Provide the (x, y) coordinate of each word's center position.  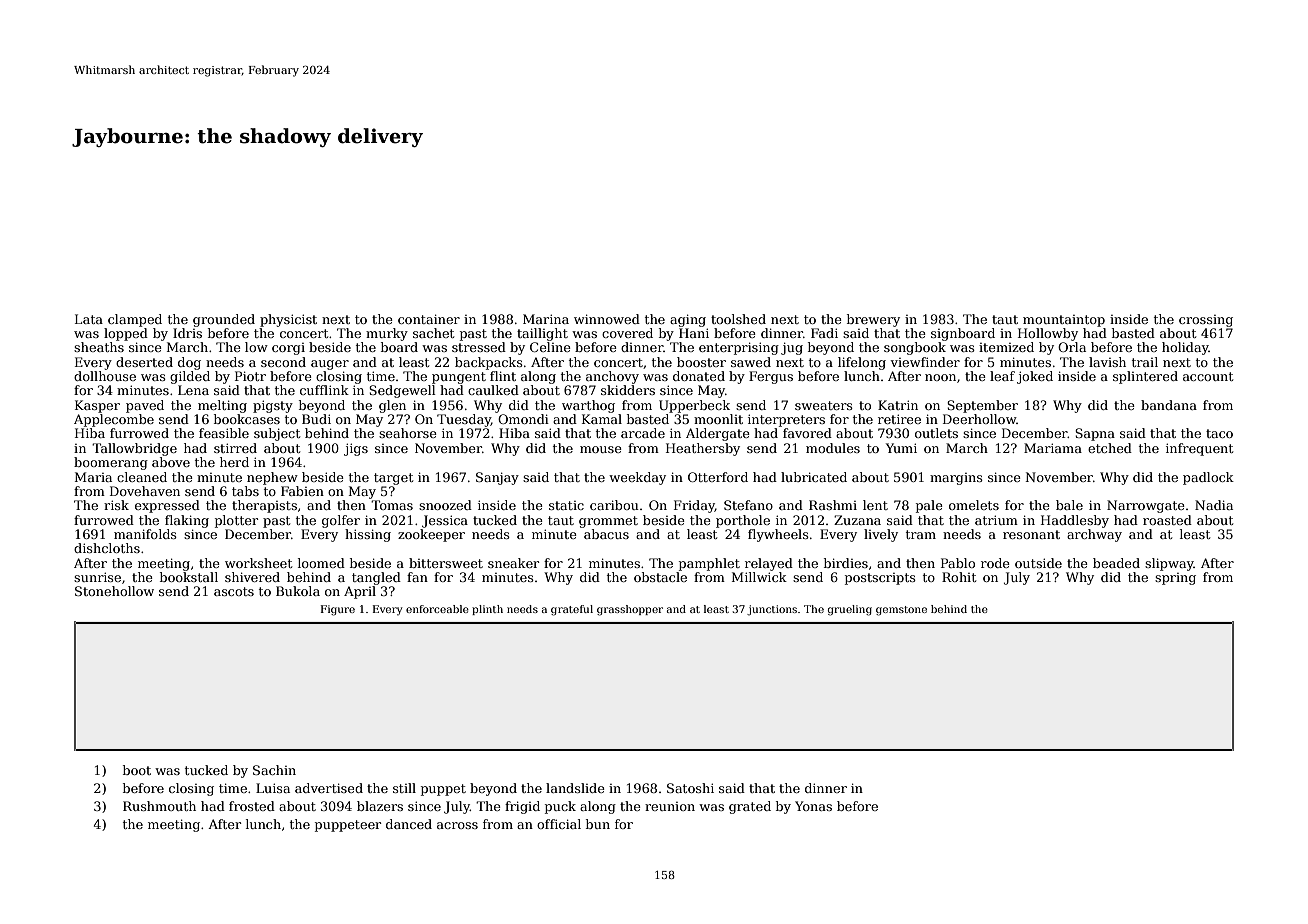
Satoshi (690, 788)
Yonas (813, 806)
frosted (252, 806)
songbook (915, 348)
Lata (89, 319)
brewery (873, 320)
